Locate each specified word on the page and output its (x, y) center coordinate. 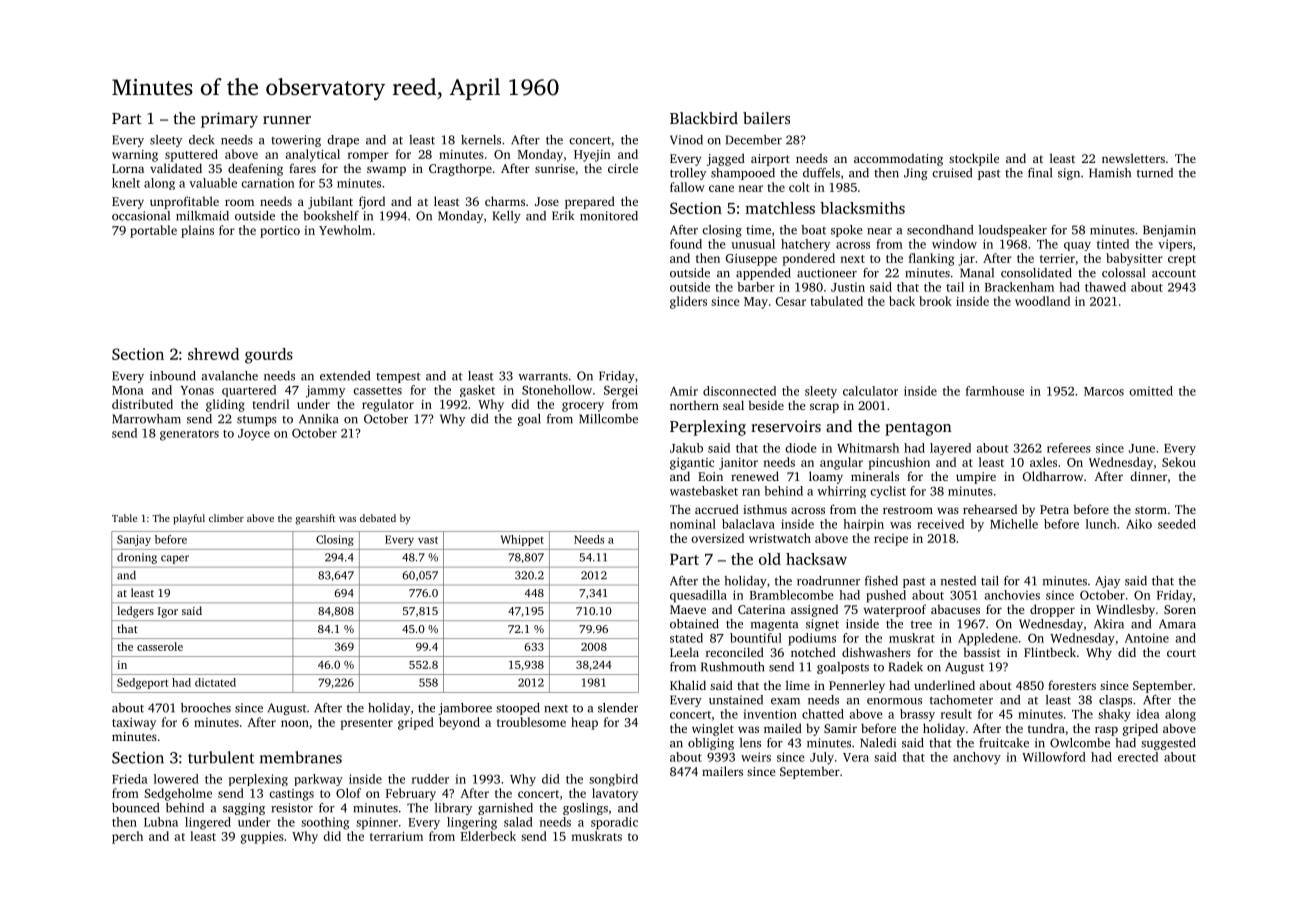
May (756, 303)
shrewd (213, 354)
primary (229, 120)
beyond (459, 723)
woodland (1042, 301)
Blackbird (704, 118)
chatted (823, 714)
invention (770, 714)
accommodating (898, 159)
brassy (917, 715)
